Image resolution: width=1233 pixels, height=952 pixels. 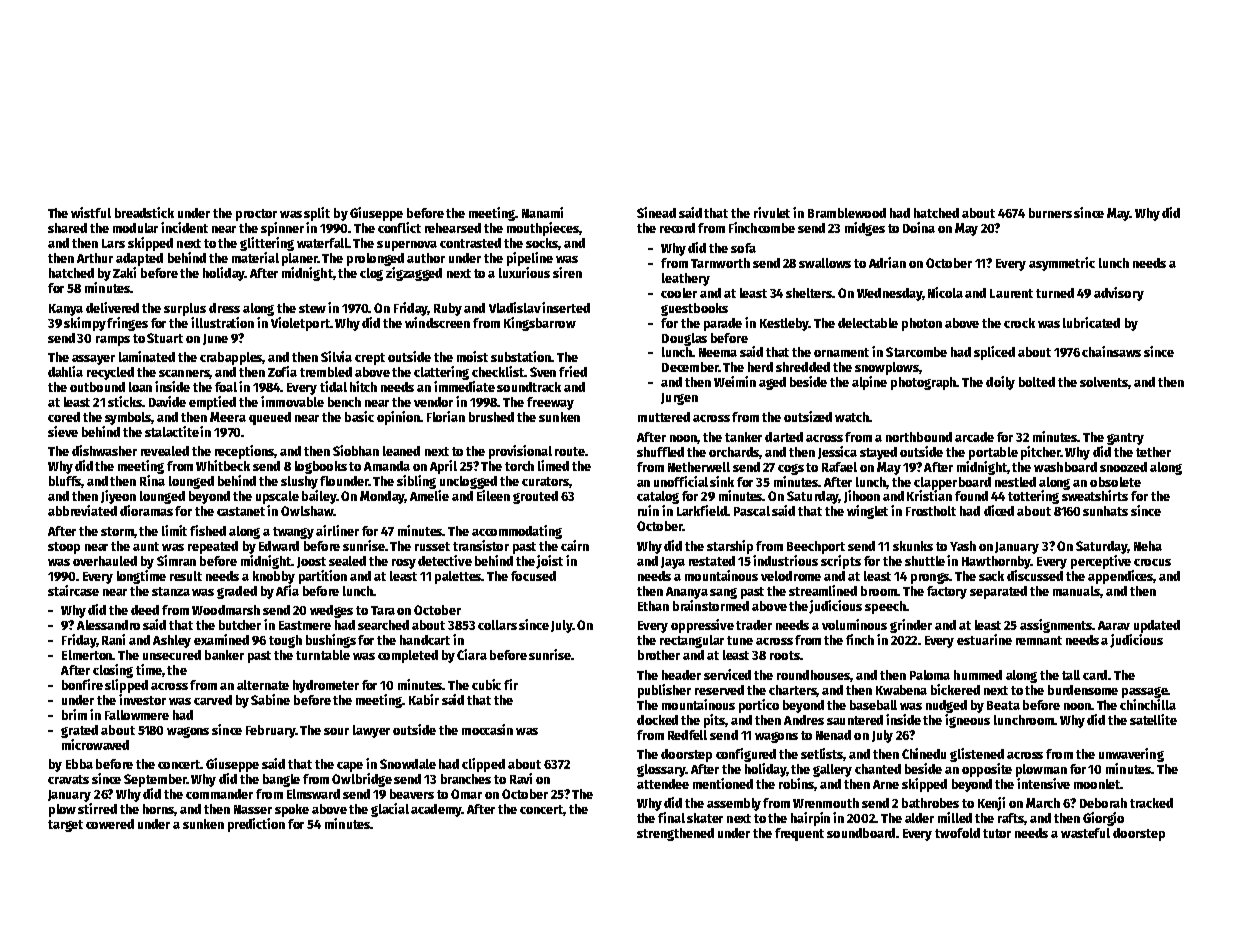 What do you see at coordinates (1062, 264) in the screenshot?
I see `asymmetric` at bounding box center [1062, 264].
